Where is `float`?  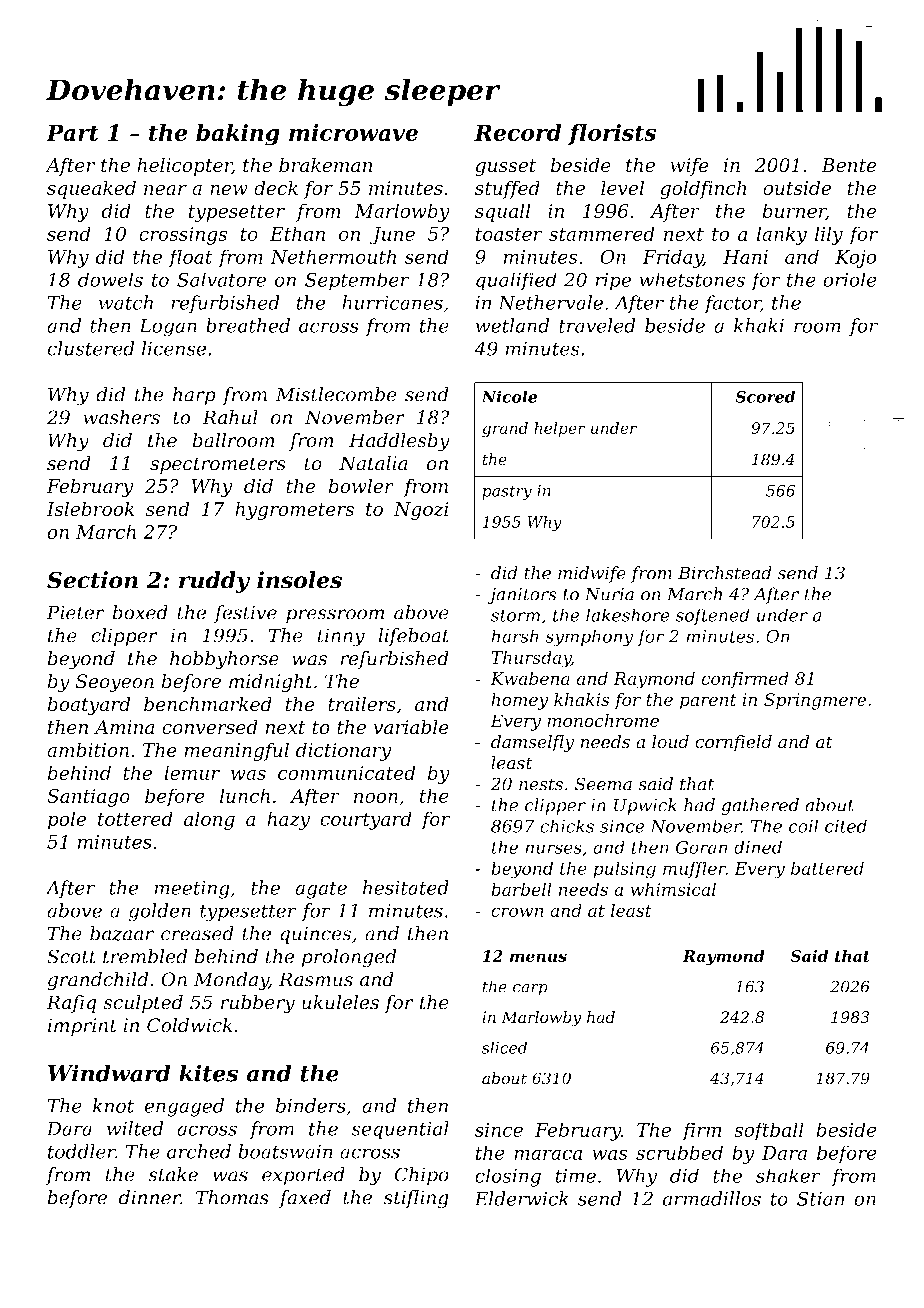
float is located at coordinates (190, 258).
